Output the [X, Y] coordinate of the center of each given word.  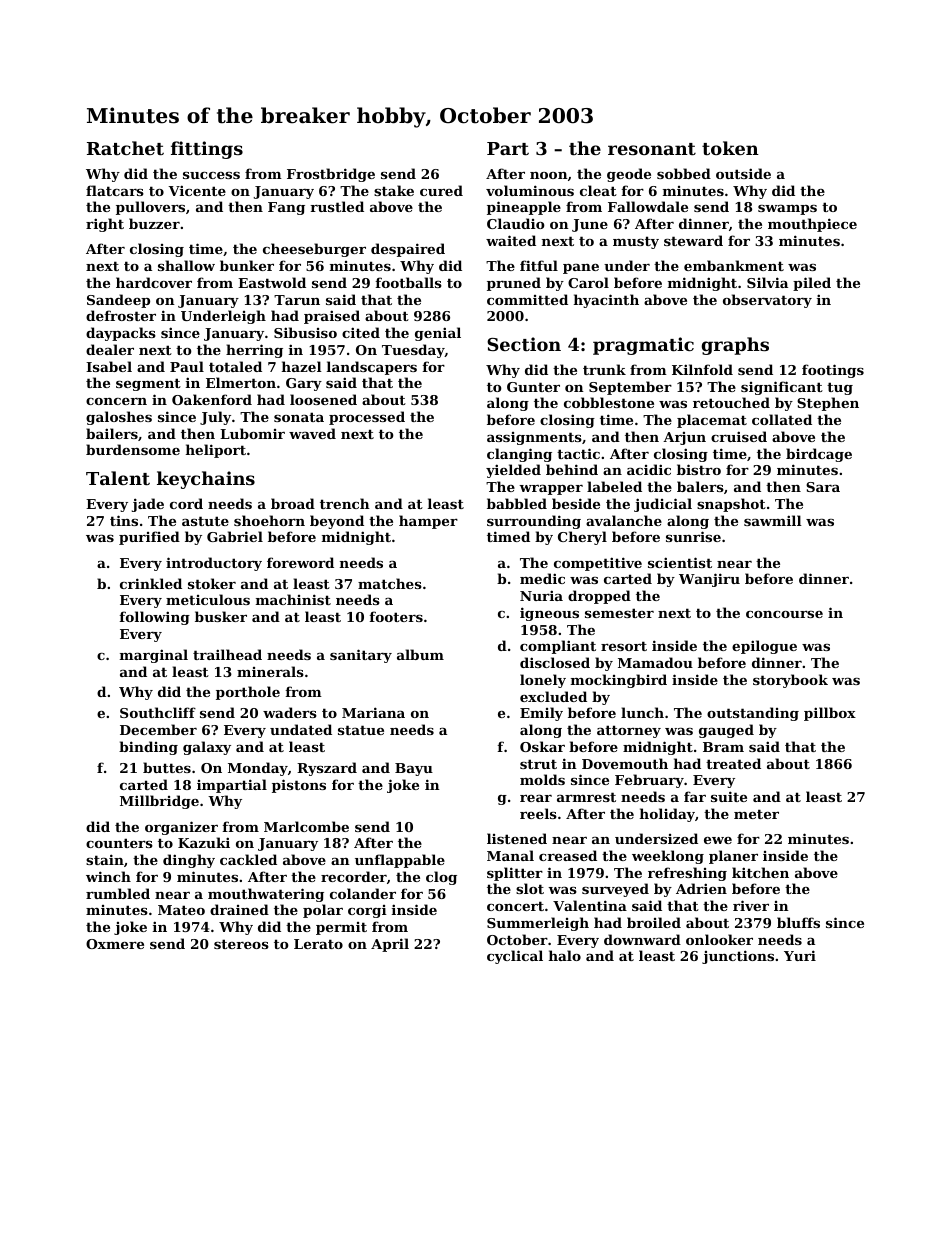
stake [394, 190]
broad [293, 503]
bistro [699, 469]
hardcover [154, 282]
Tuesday [413, 351]
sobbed [684, 173]
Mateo [181, 910]
